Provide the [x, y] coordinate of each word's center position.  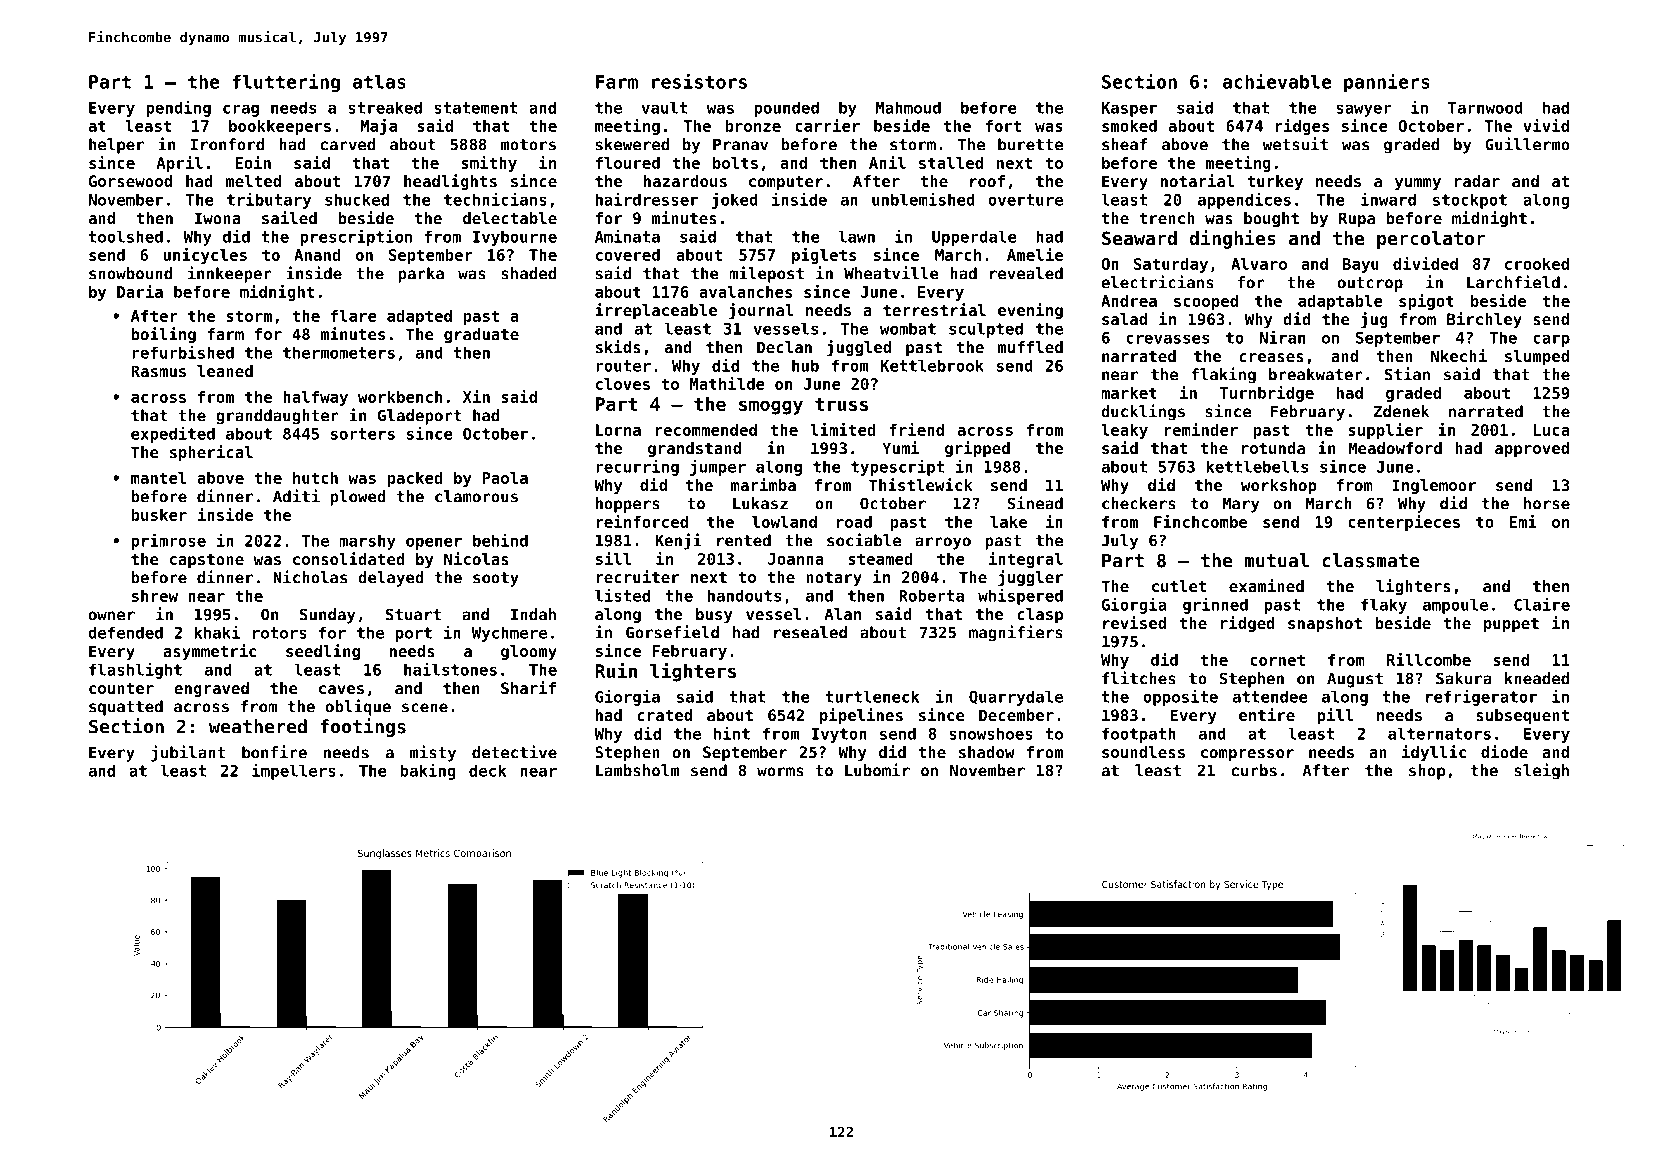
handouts [744, 595]
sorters [363, 434]
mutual [1276, 560]
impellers [294, 771]
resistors [699, 81]
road [854, 522]
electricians [1157, 282]
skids [618, 346]
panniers [1387, 83]
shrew [155, 596]
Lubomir [877, 770]
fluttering [286, 83]
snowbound [130, 273]
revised [1134, 622]
